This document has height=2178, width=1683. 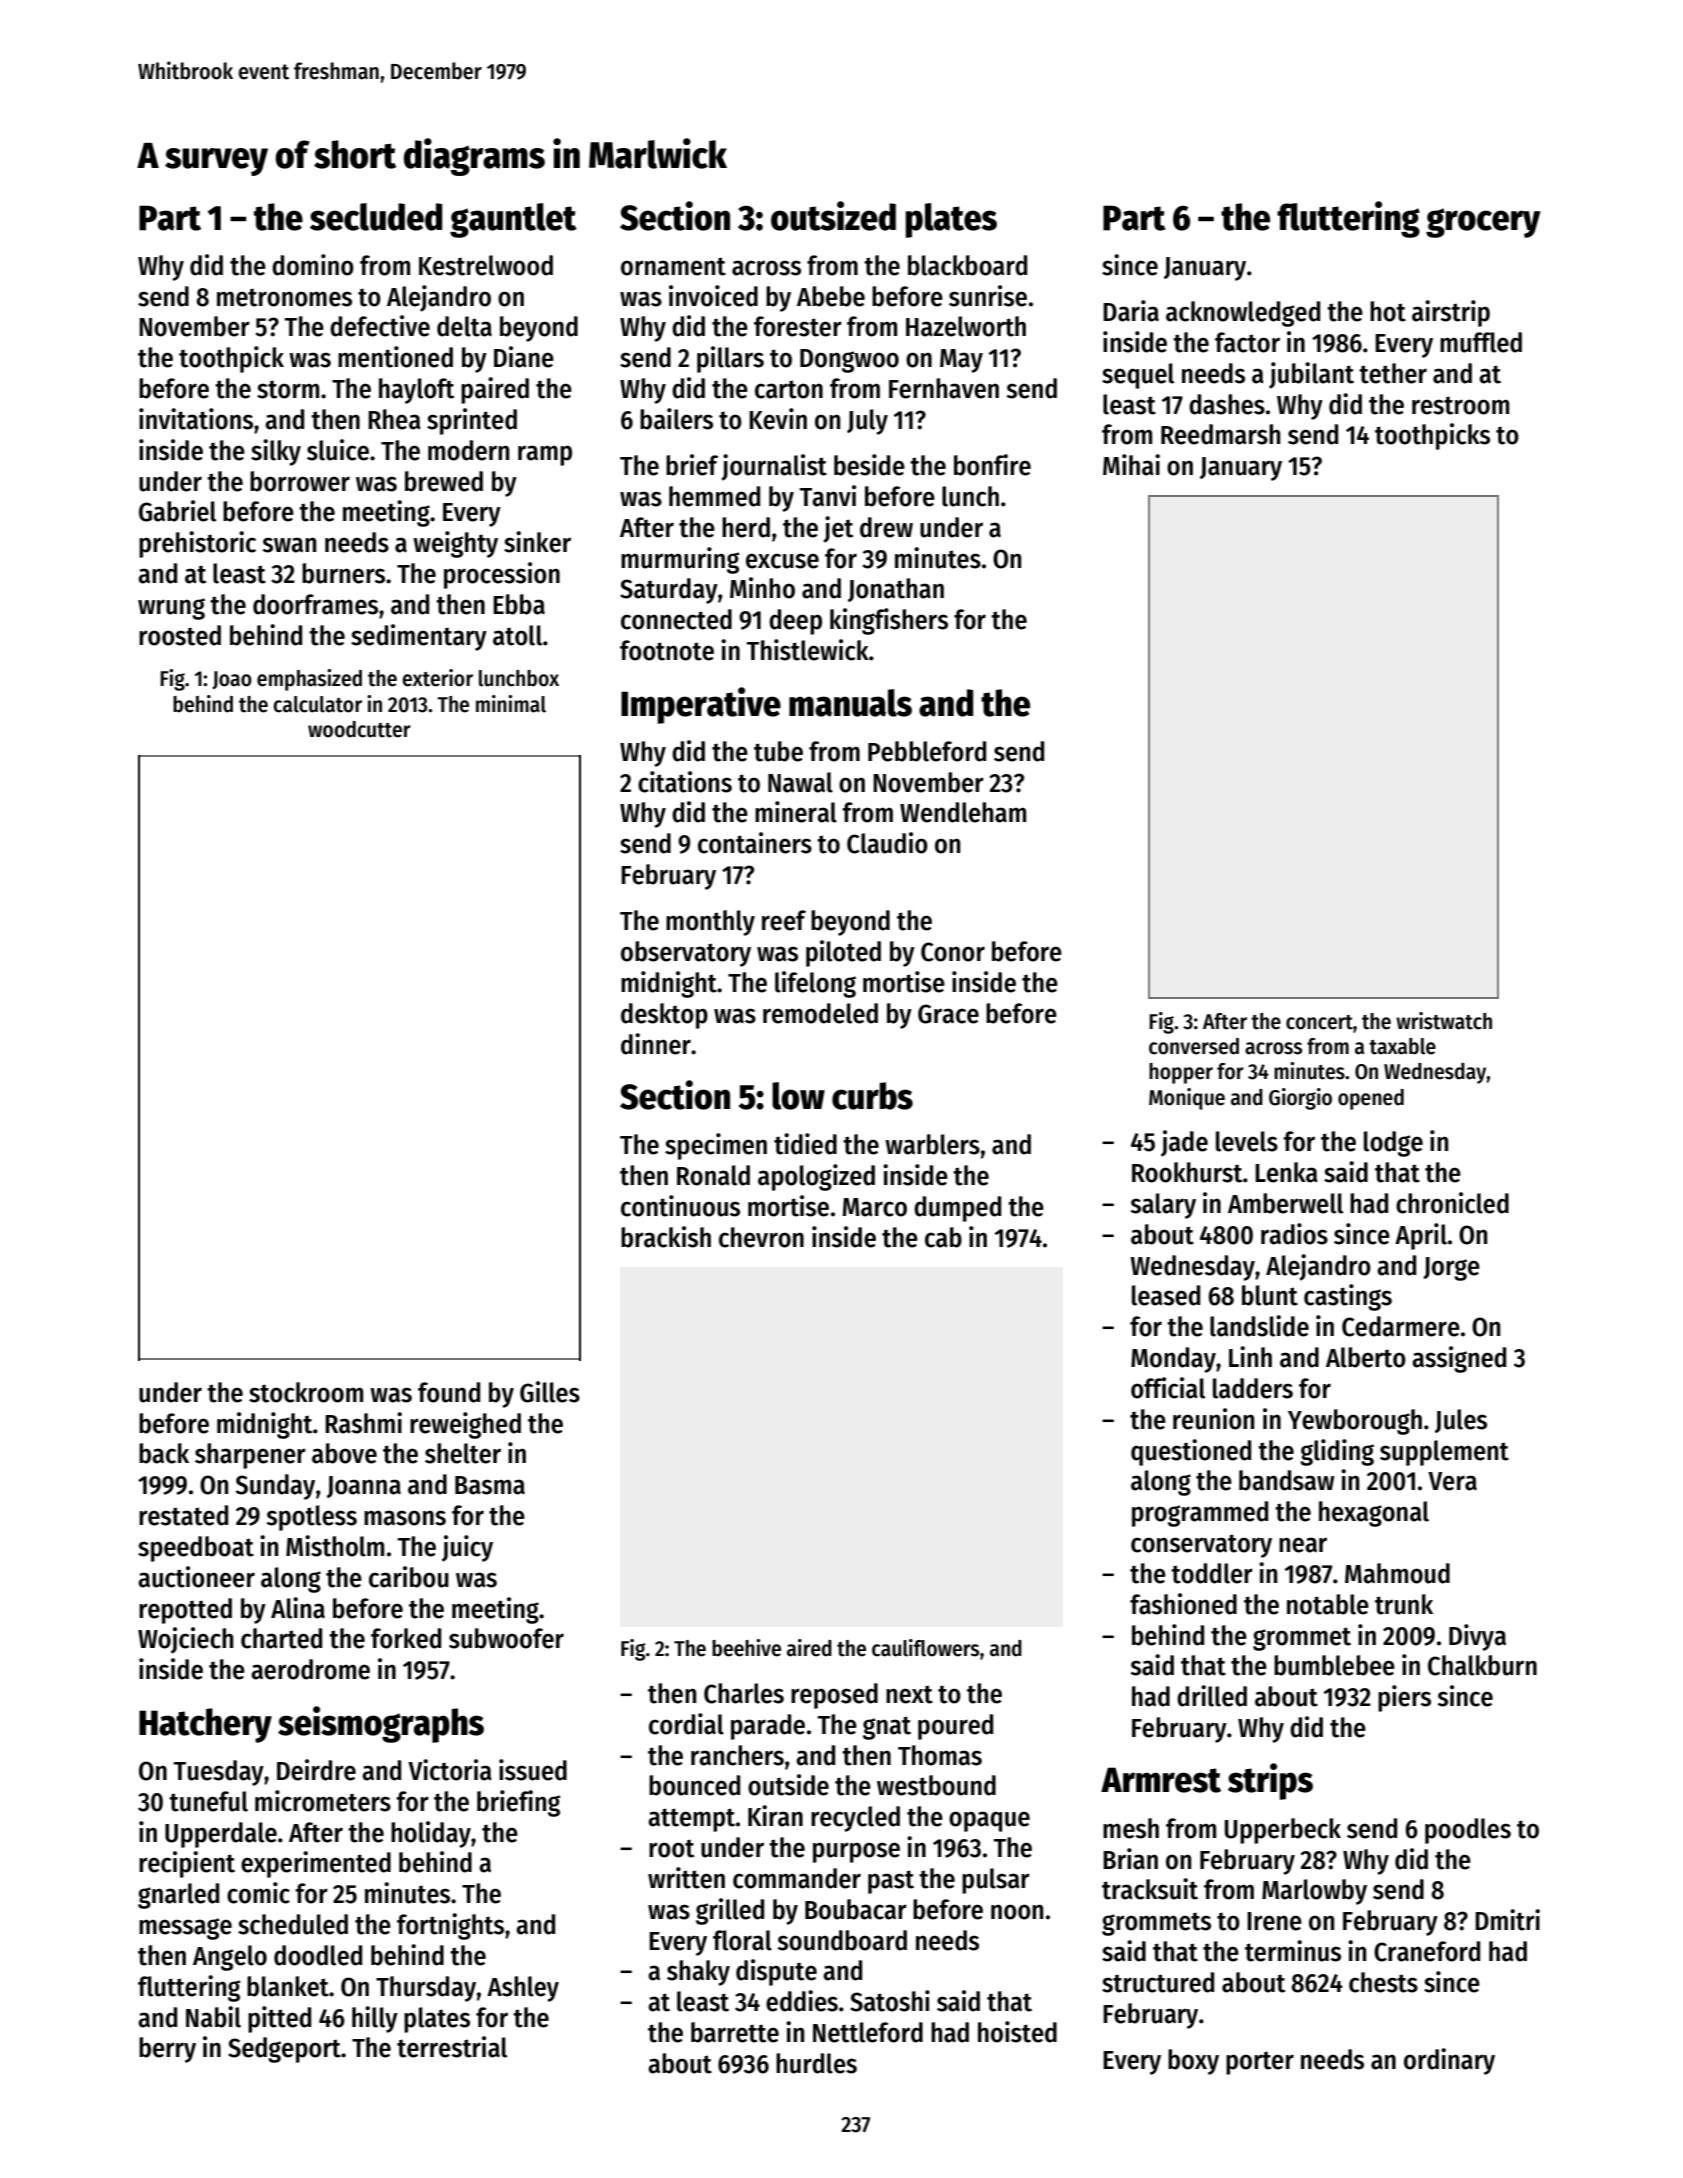 What do you see at coordinates (1260, 2063) in the document?
I see `porter` at bounding box center [1260, 2063].
